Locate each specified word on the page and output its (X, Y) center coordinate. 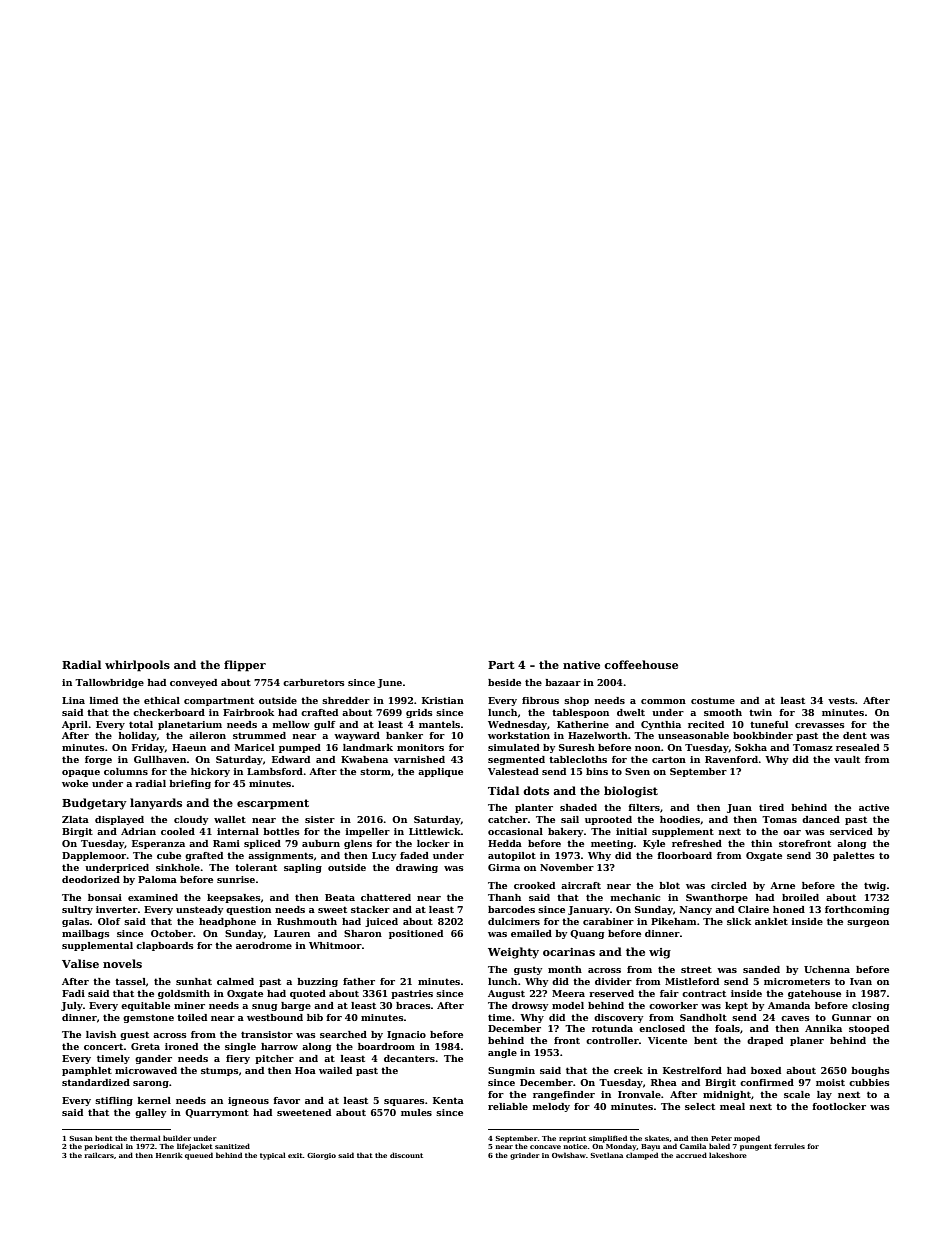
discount (406, 1155)
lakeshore (728, 1155)
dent (855, 735)
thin (761, 843)
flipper (245, 666)
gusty (528, 970)
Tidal (503, 790)
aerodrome (264, 945)
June (389, 683)
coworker (673, 1005)
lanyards (156, 804)
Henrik (169, 1155)
